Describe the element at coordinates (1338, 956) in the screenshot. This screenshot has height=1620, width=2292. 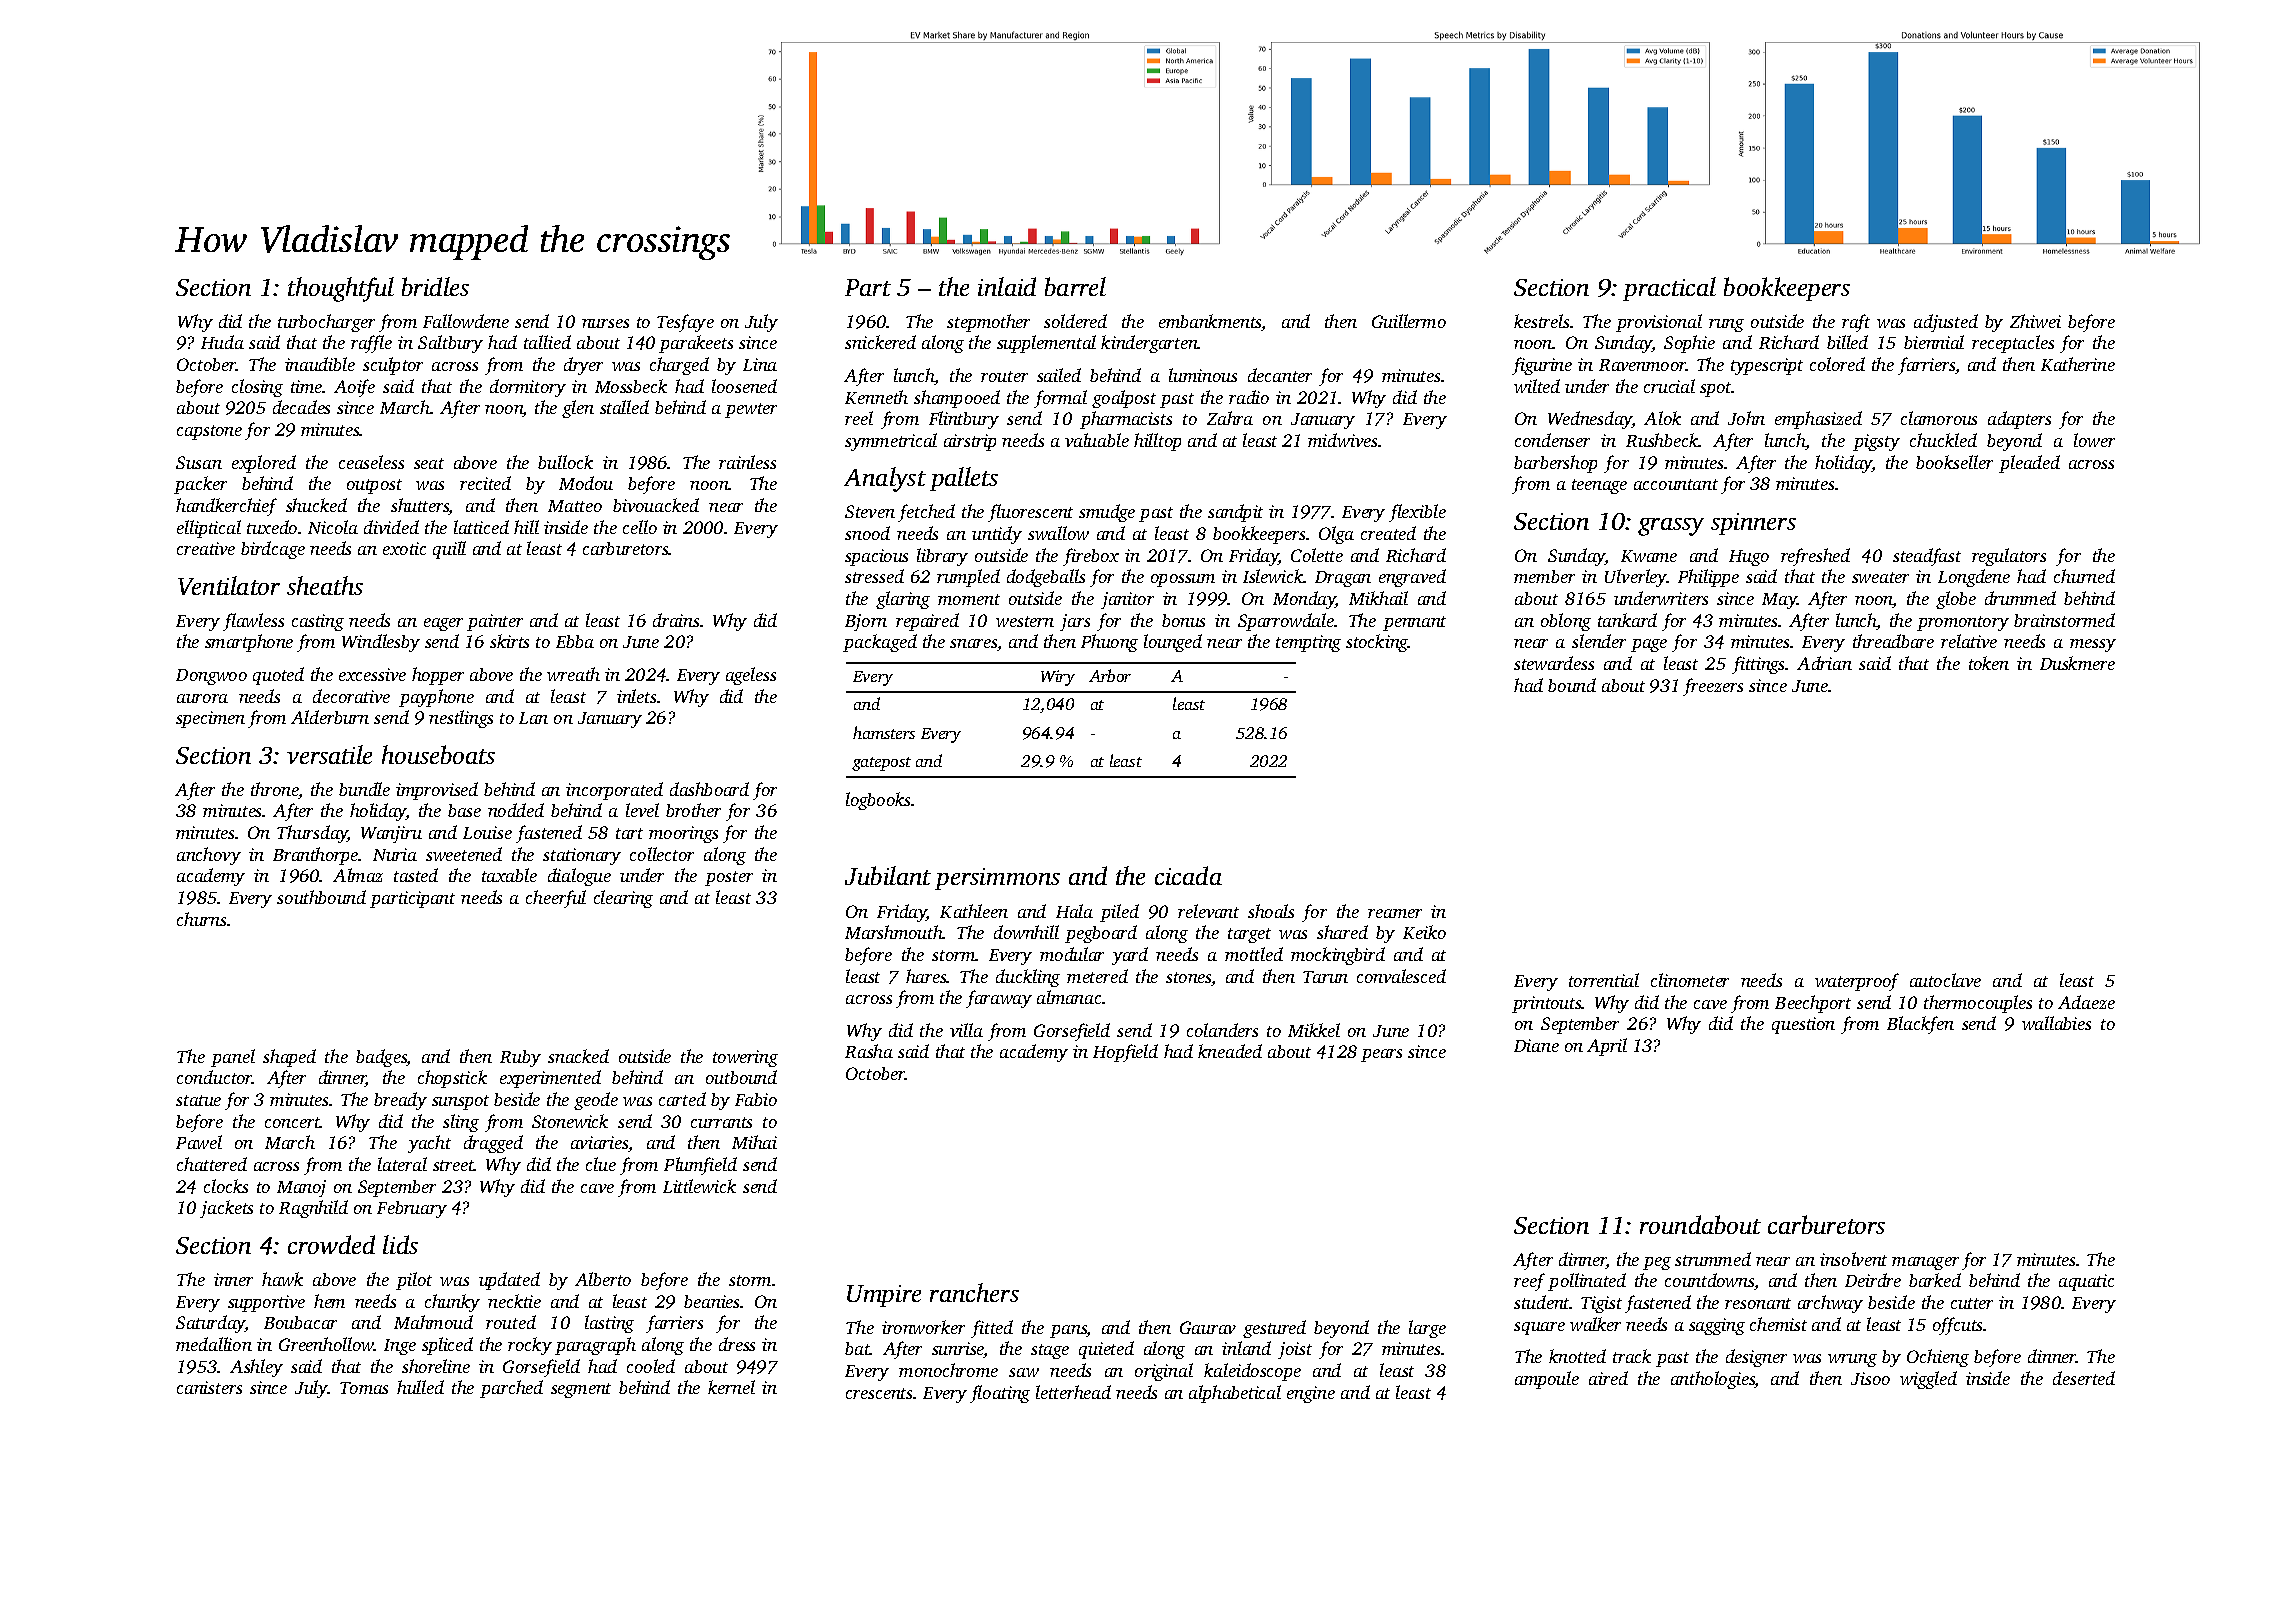
I see `mockingbird` at that location.
